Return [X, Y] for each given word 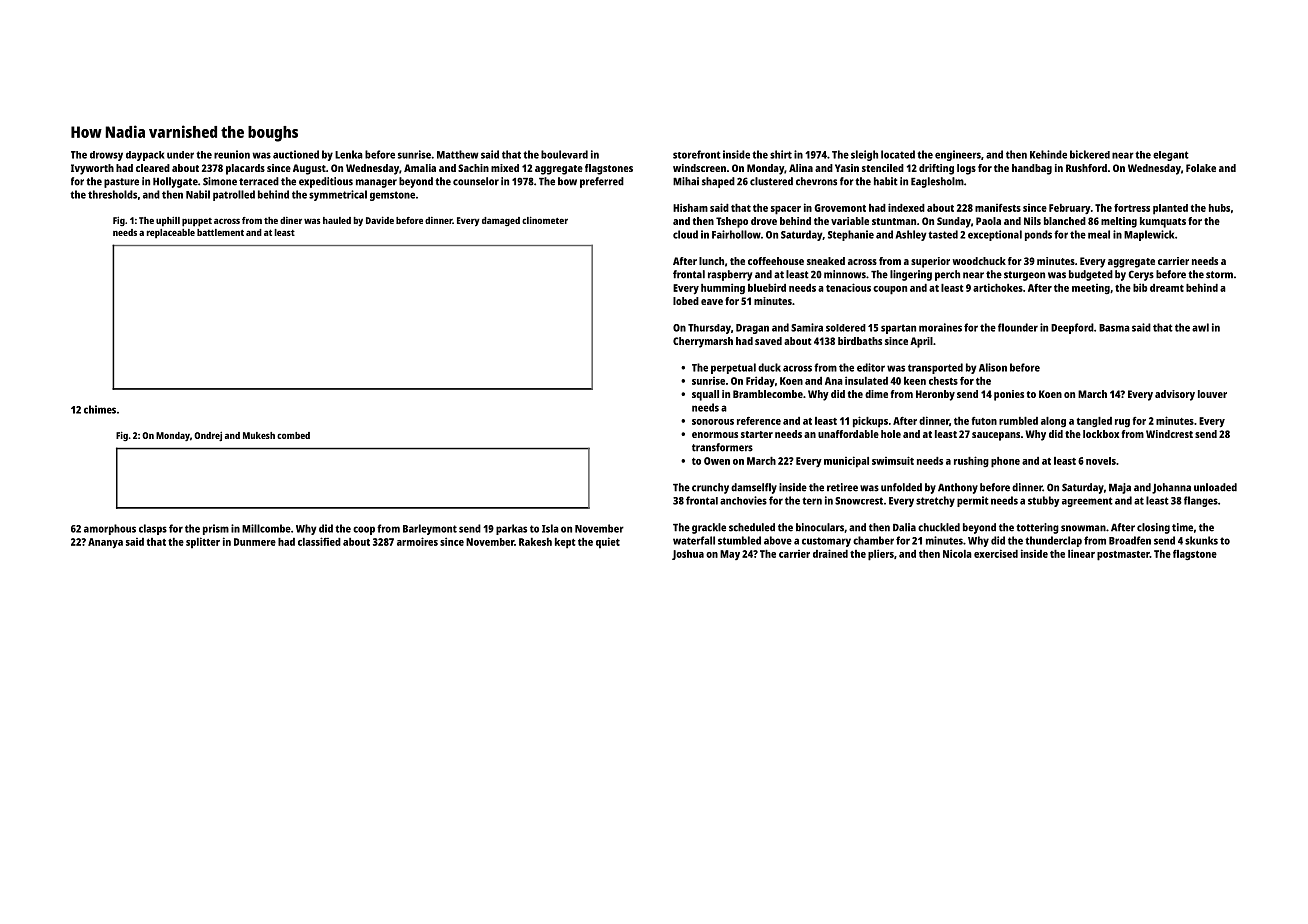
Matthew [458, 154]
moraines [940, 327]
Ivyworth [92, 169]
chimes [100, 409]
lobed [686, 301]
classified [319, 541]
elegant [1171, 156]
